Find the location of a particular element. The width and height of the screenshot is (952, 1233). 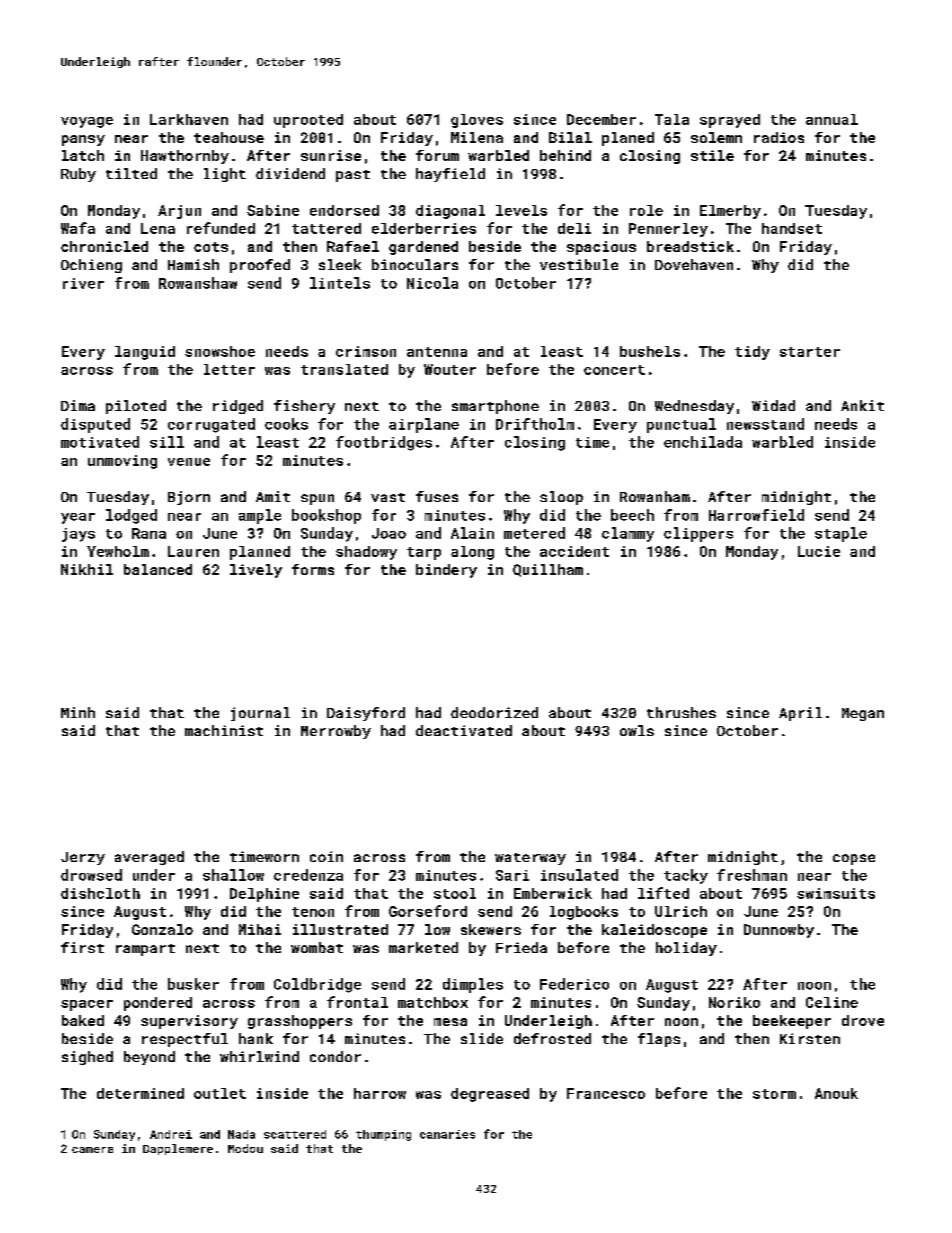

deodorized is located at coordinates (494, 712).
